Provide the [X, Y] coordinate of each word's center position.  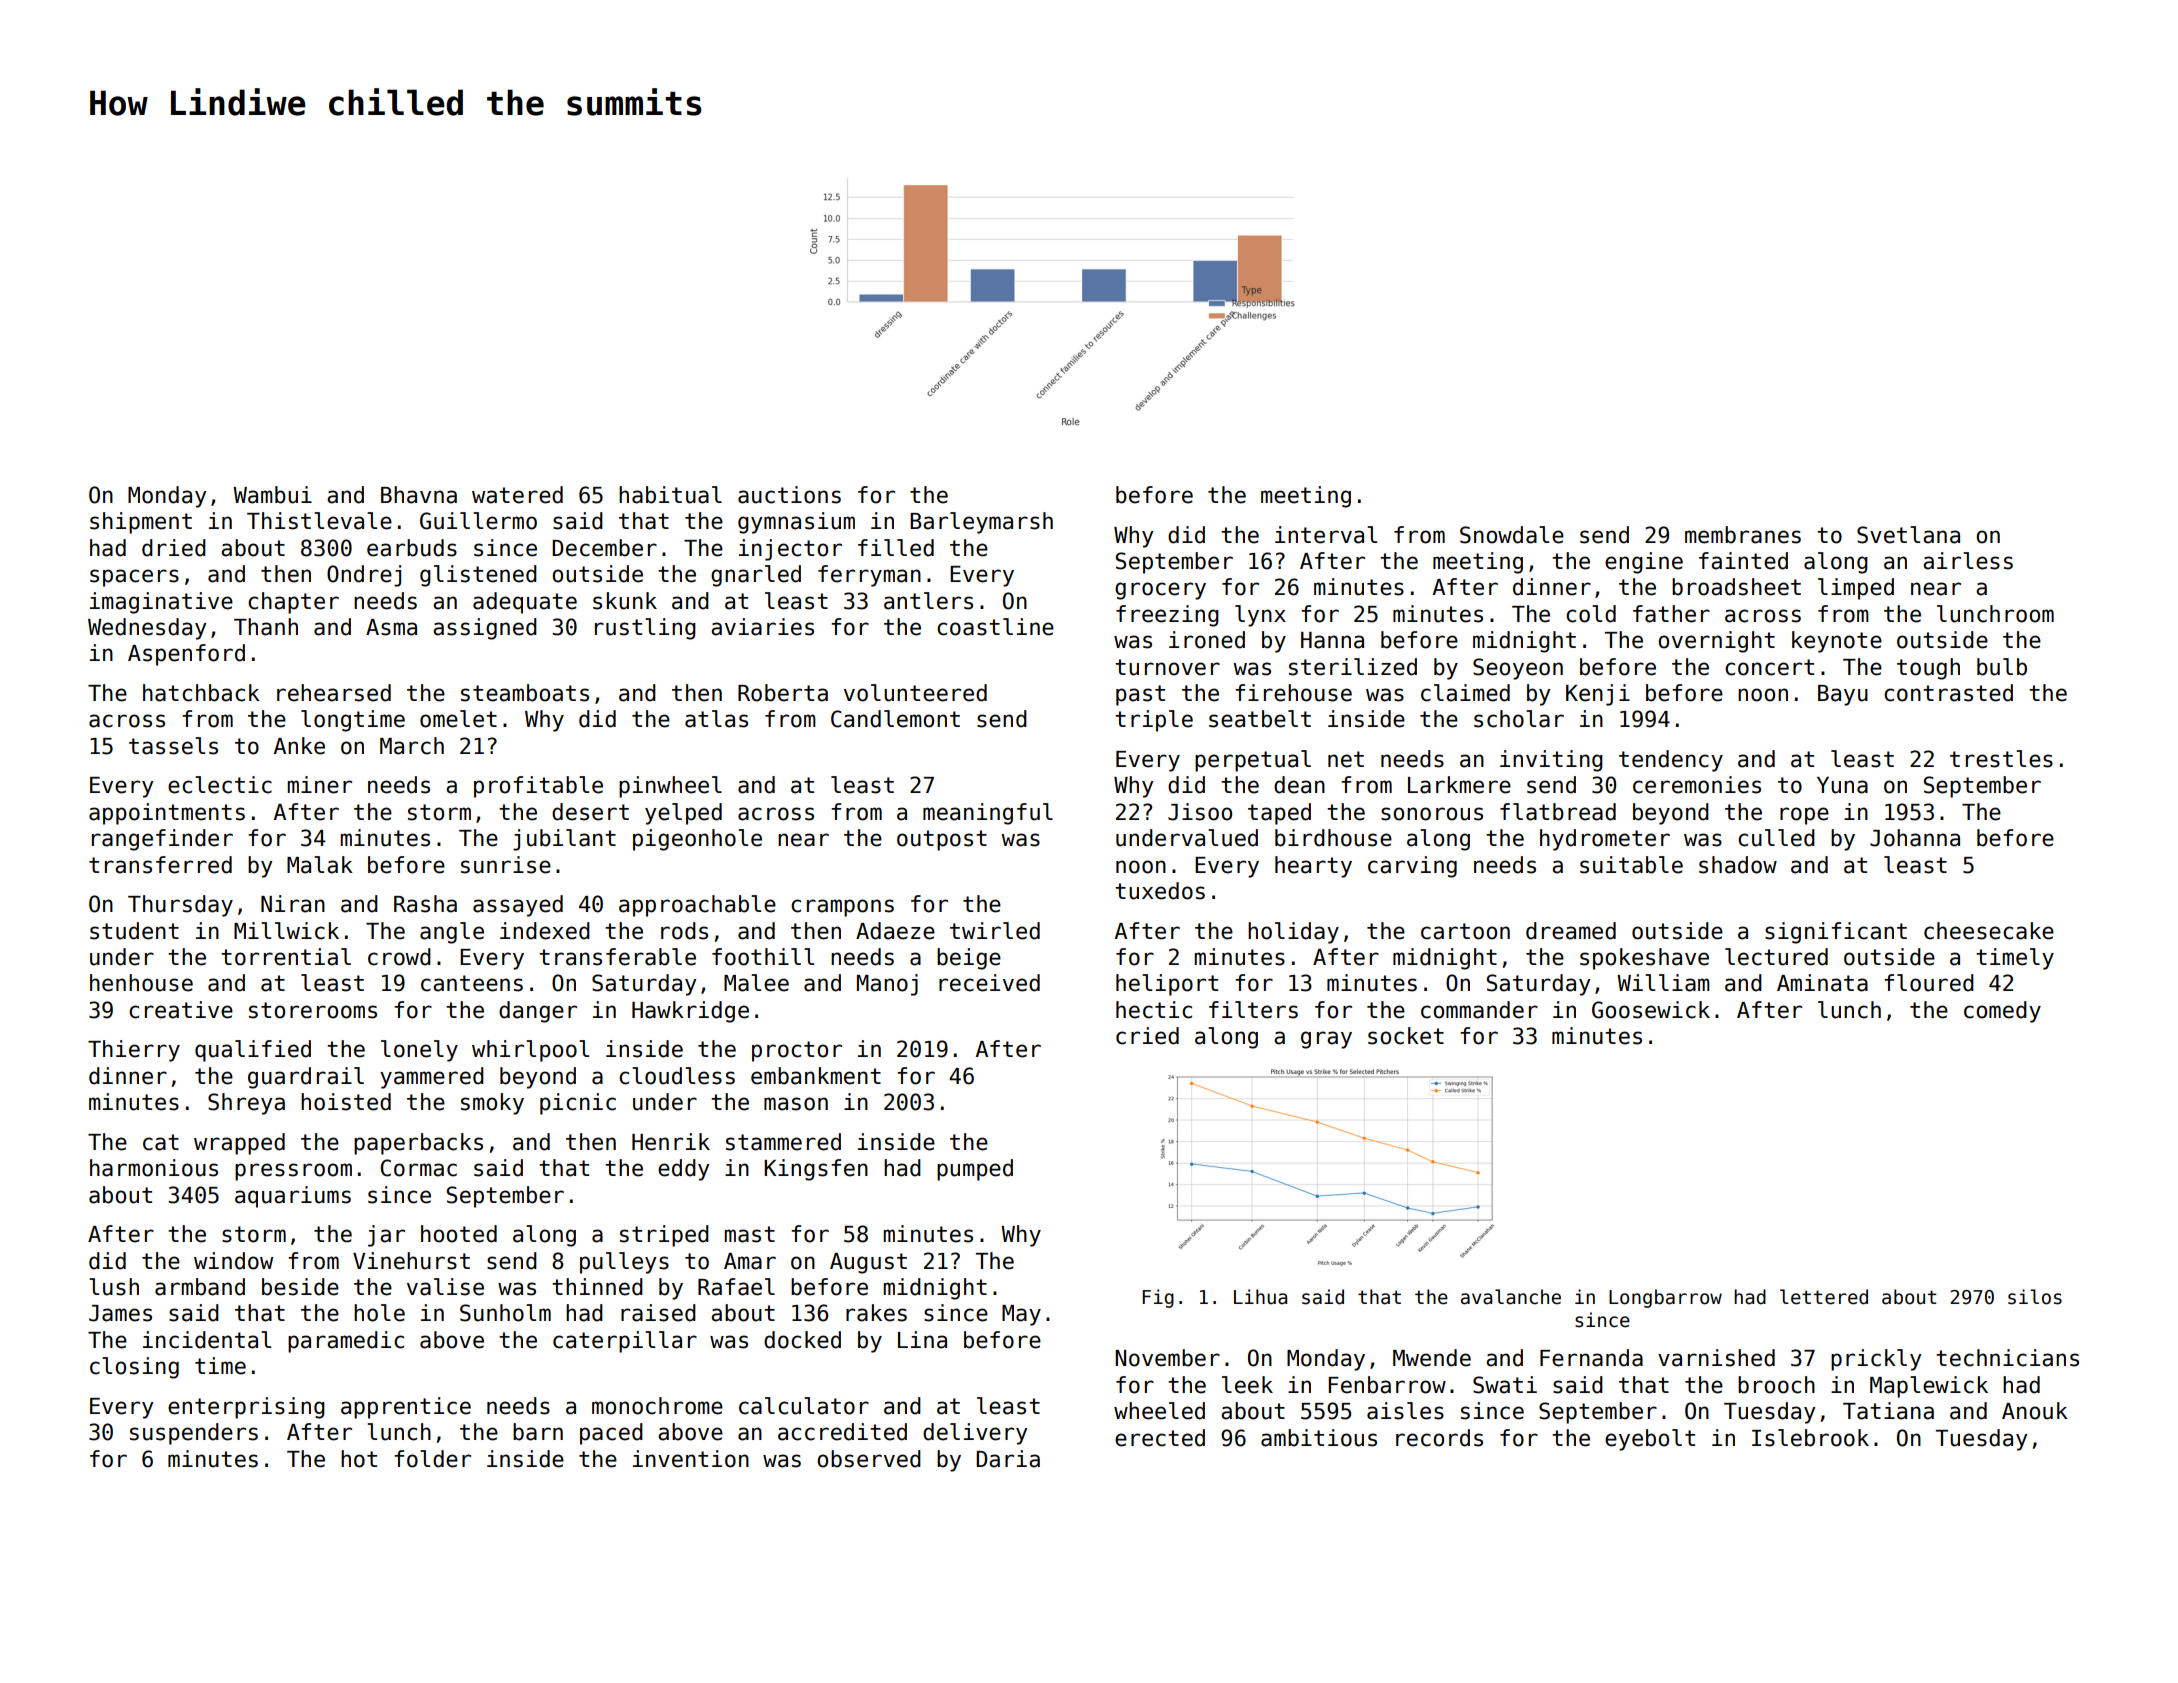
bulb [2002, 667]
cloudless [677, 1076]
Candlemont [895, 719]
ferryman [869, 576]
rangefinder [162, 840]
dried [174, 548]
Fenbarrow [1387, 1385]
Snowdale [1512, 535]
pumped [975, 1170]
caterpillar [625, 1342]
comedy [2002, 1012]
